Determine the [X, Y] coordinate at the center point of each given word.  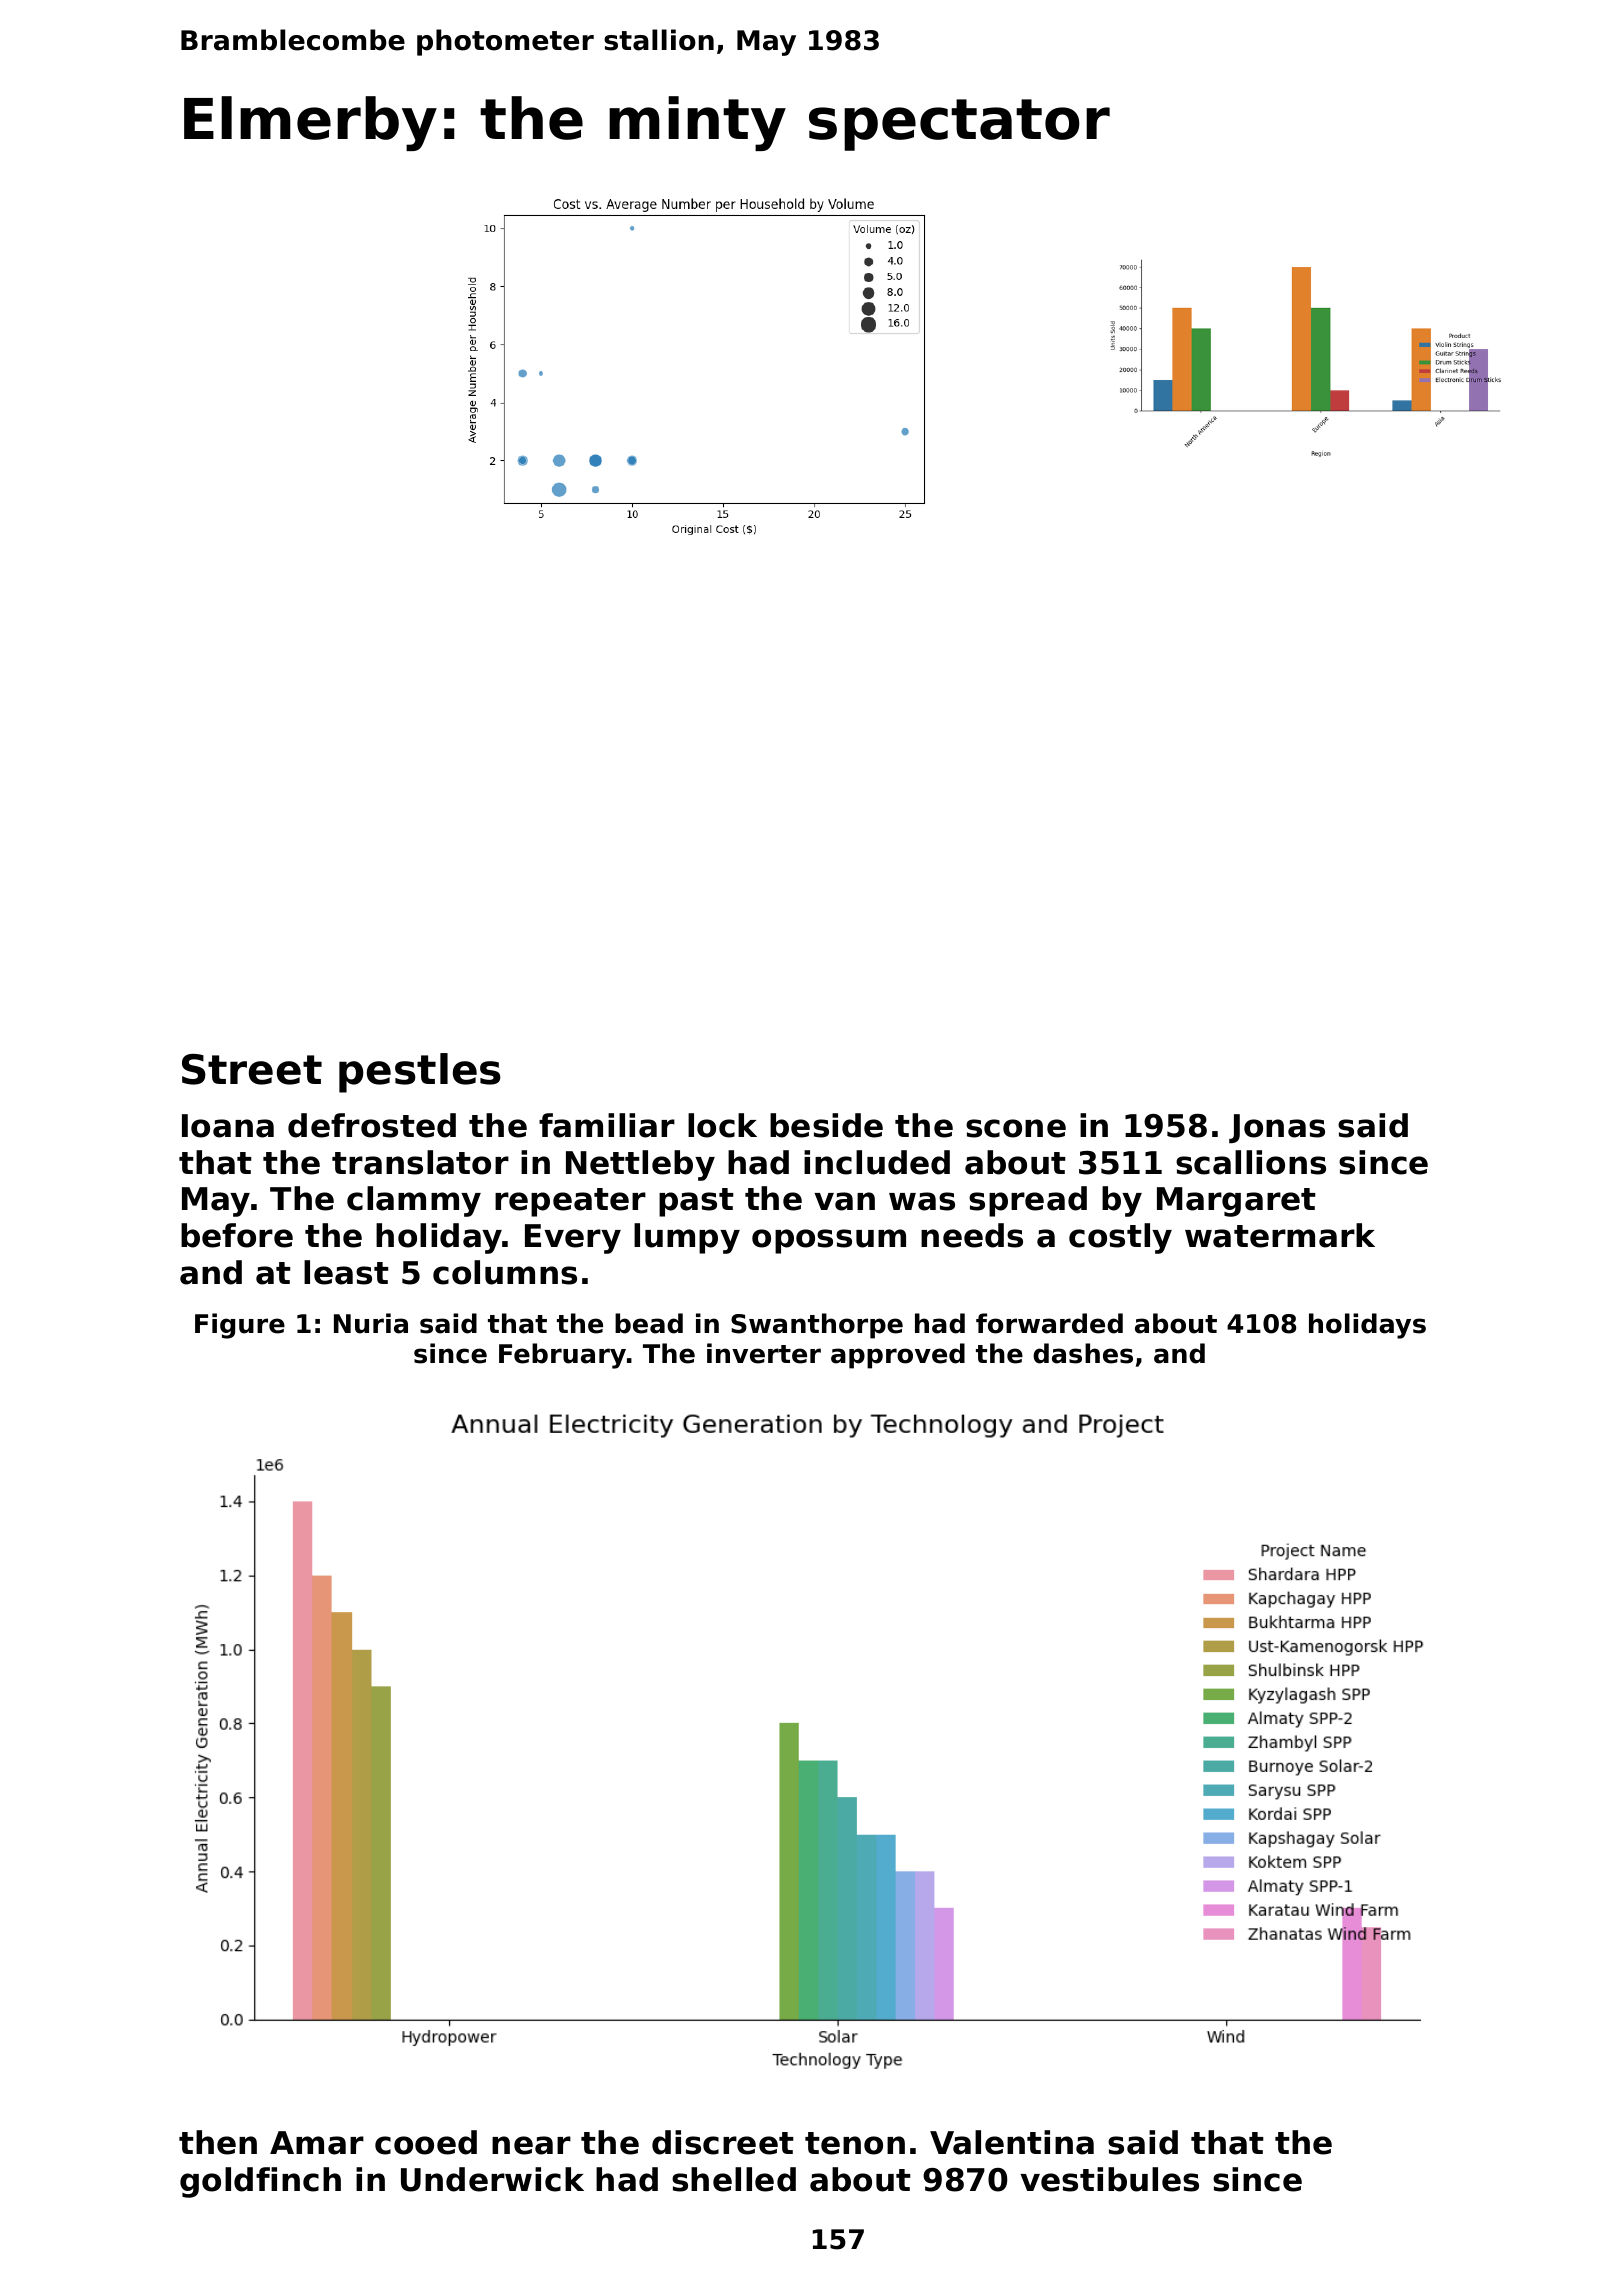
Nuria [371, 1323]
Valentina [1012, 2142]
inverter [764, 1353]
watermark [1280, 1235]
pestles [420, 1073]
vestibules [1109, 2179]
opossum [829, 1241]
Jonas [1277, 1129]
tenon [855, 2143]
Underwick [492, 2179]
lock [722, 1125]
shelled [734, 2179]
